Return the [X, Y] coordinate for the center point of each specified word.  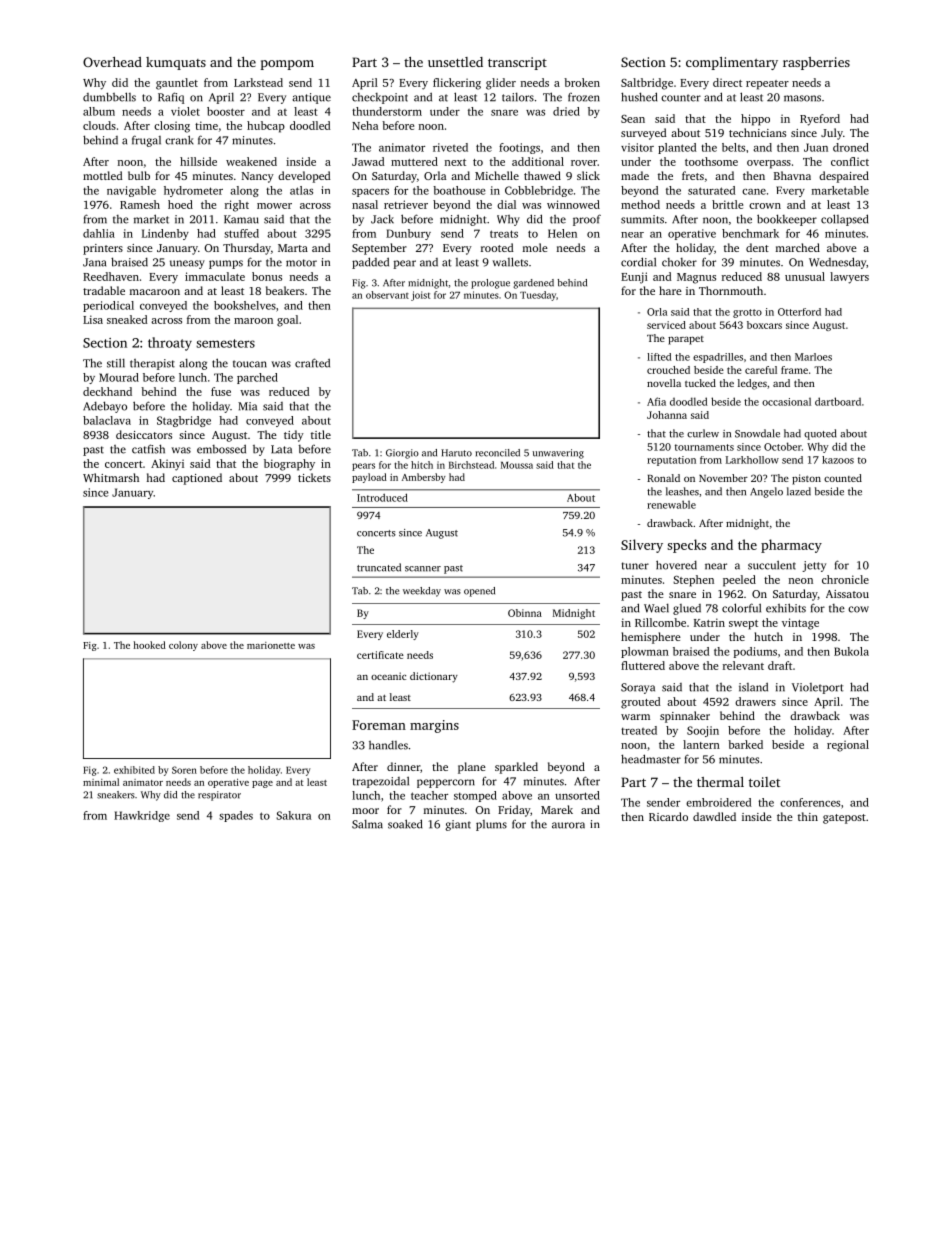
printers [103, 249]
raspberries [816, 63]
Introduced [382, 497]
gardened [533, 284]
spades [236, 816]
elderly [403, 635]
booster [226, 111]
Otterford [799, 312]
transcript [517, 63]
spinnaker [685, 717]
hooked [150, 645]
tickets [314, 477]
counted [843, 478]
